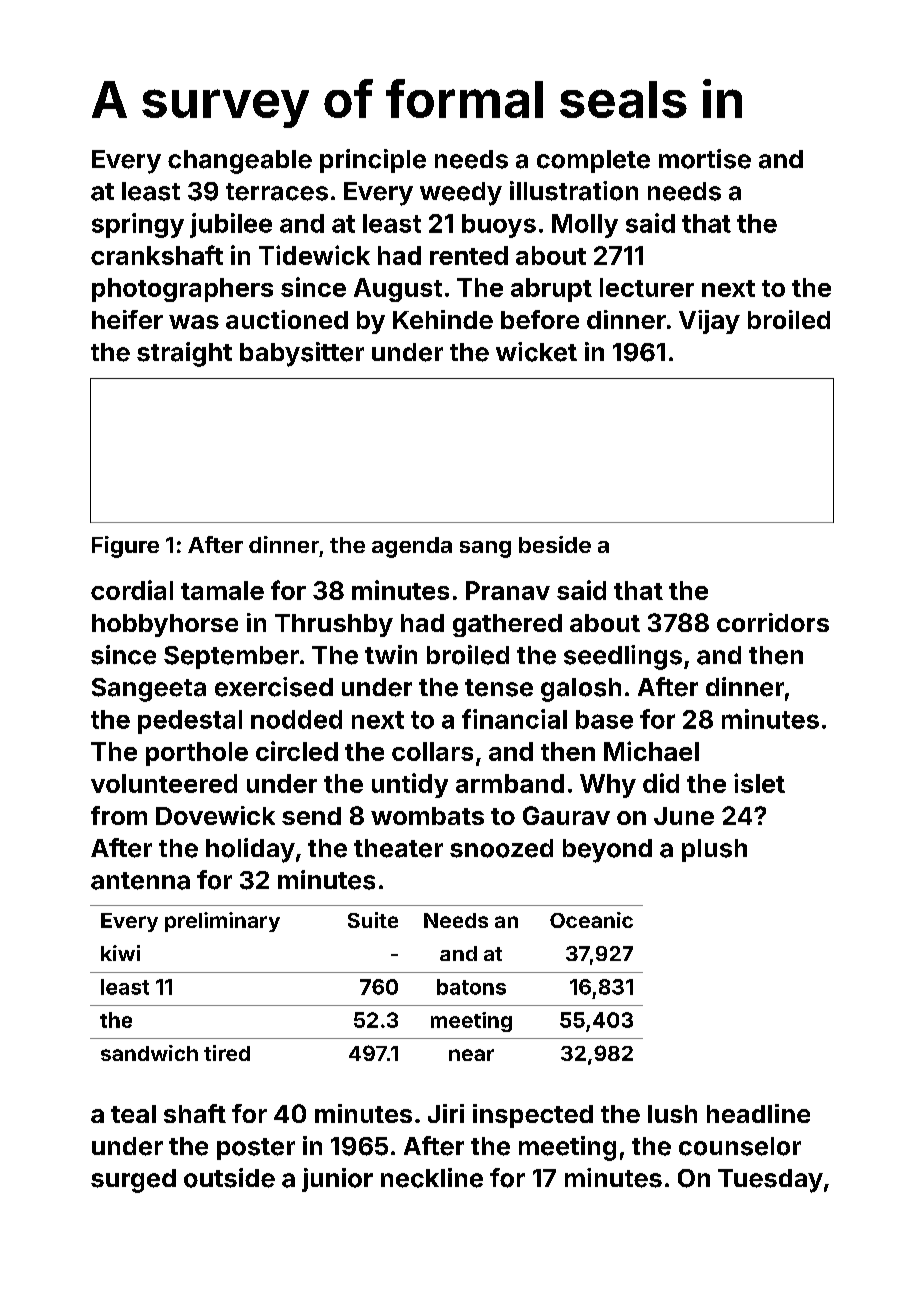 The image size is (924, 1311). I want to click on agenda, so click(412, 547).
